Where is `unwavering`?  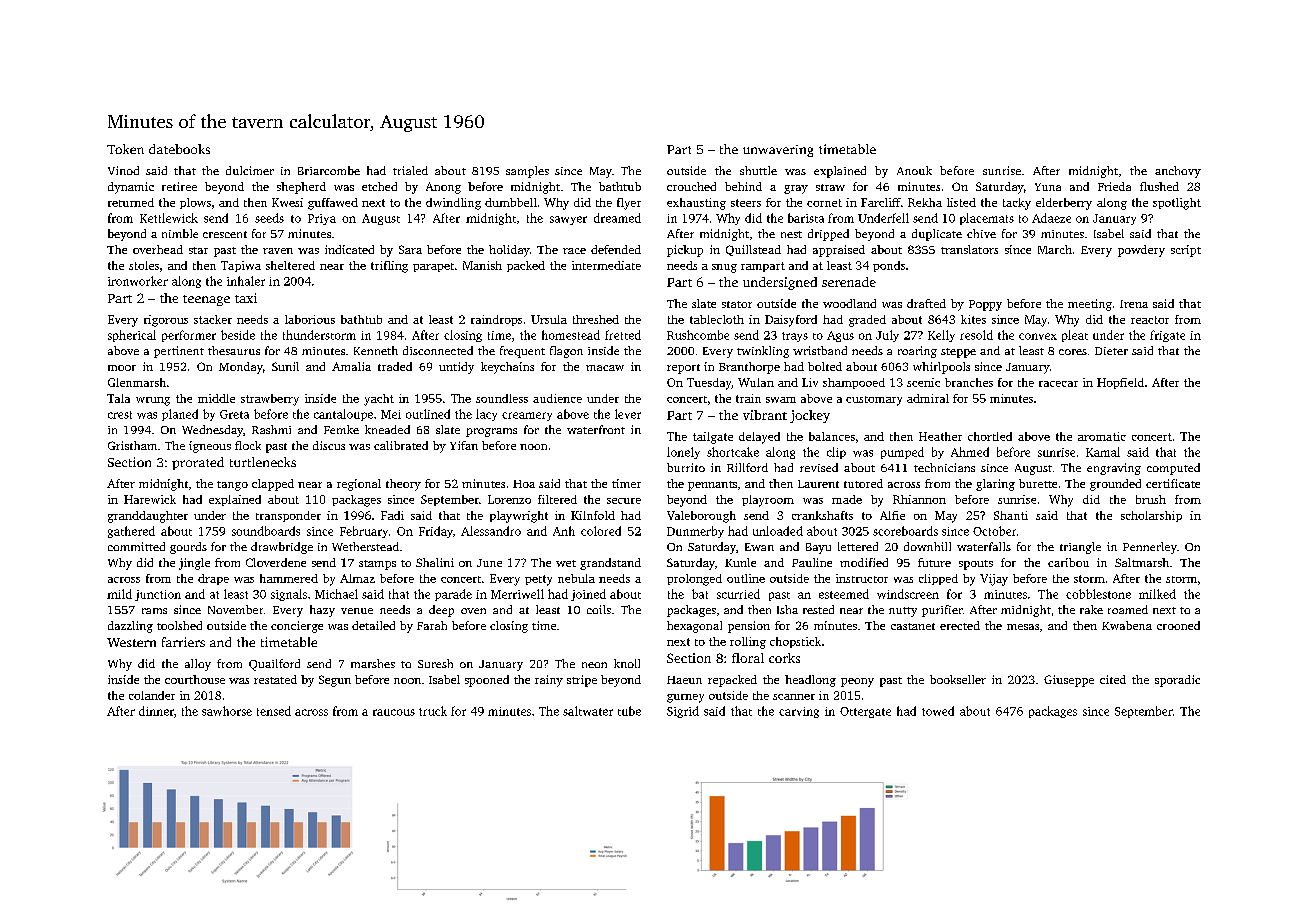 unwavering is located at coordinates (778, 151).
